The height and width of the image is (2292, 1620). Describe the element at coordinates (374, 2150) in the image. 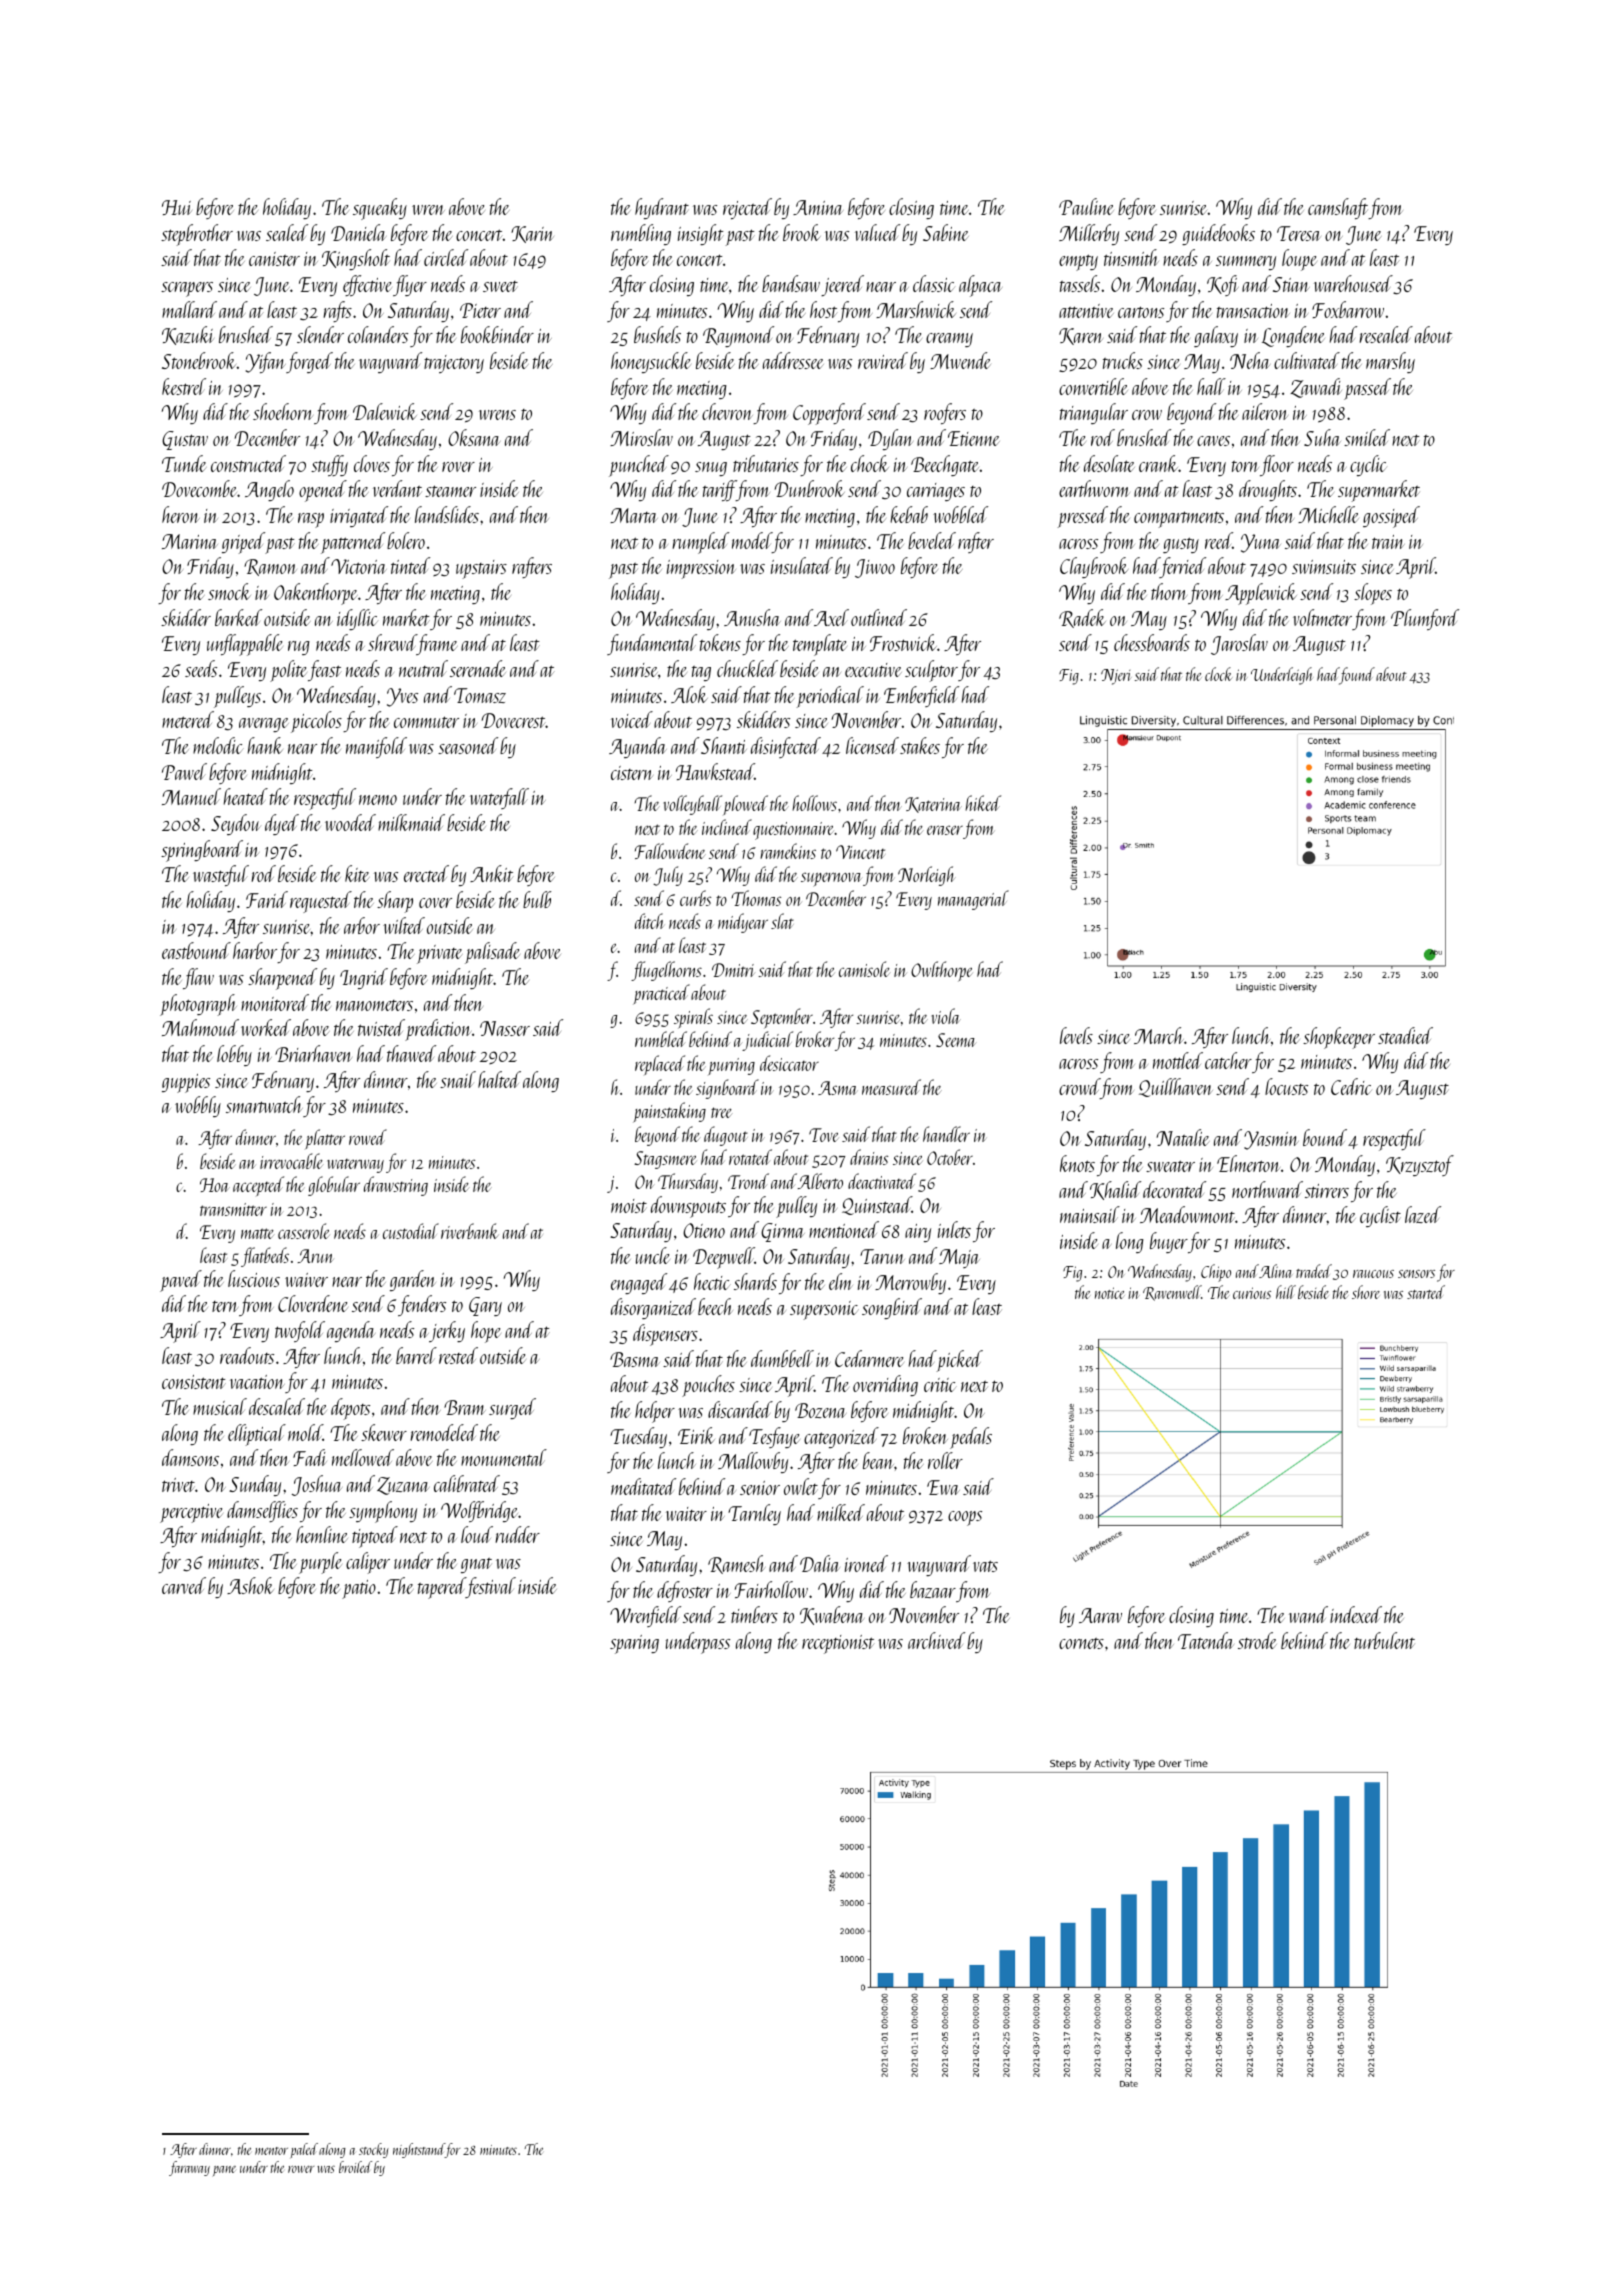

I see `stocky` at that location.
